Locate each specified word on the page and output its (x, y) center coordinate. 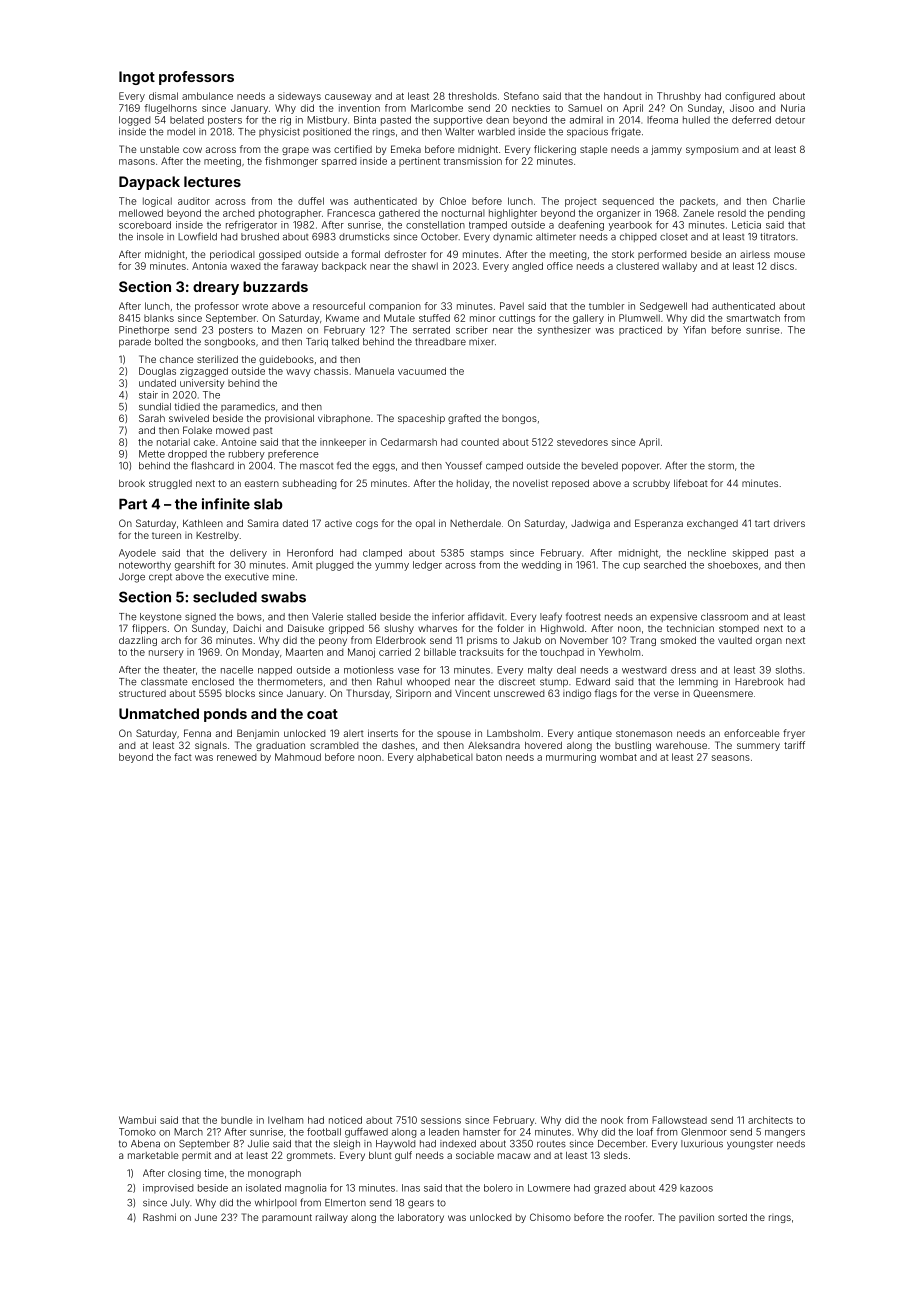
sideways (299, 97)
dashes (398, 745)
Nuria (793, 108)
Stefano (521, 96)
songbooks (230, 343)
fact (183, 757)
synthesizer (564, 331)
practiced (640, 330)
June (206, 1217)
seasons (731, 758)
